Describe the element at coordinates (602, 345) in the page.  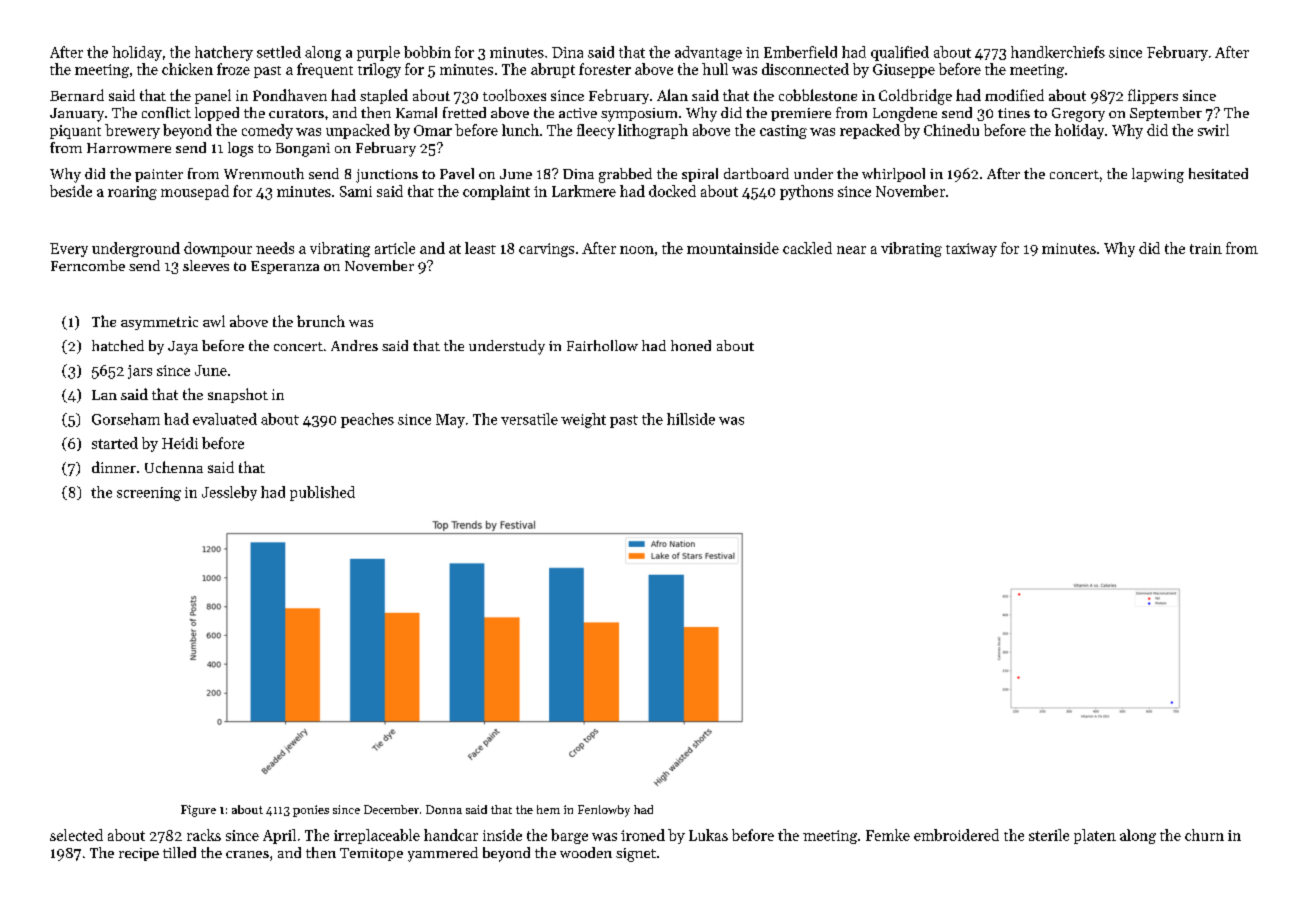
I see `Fairhollow` at that location.
